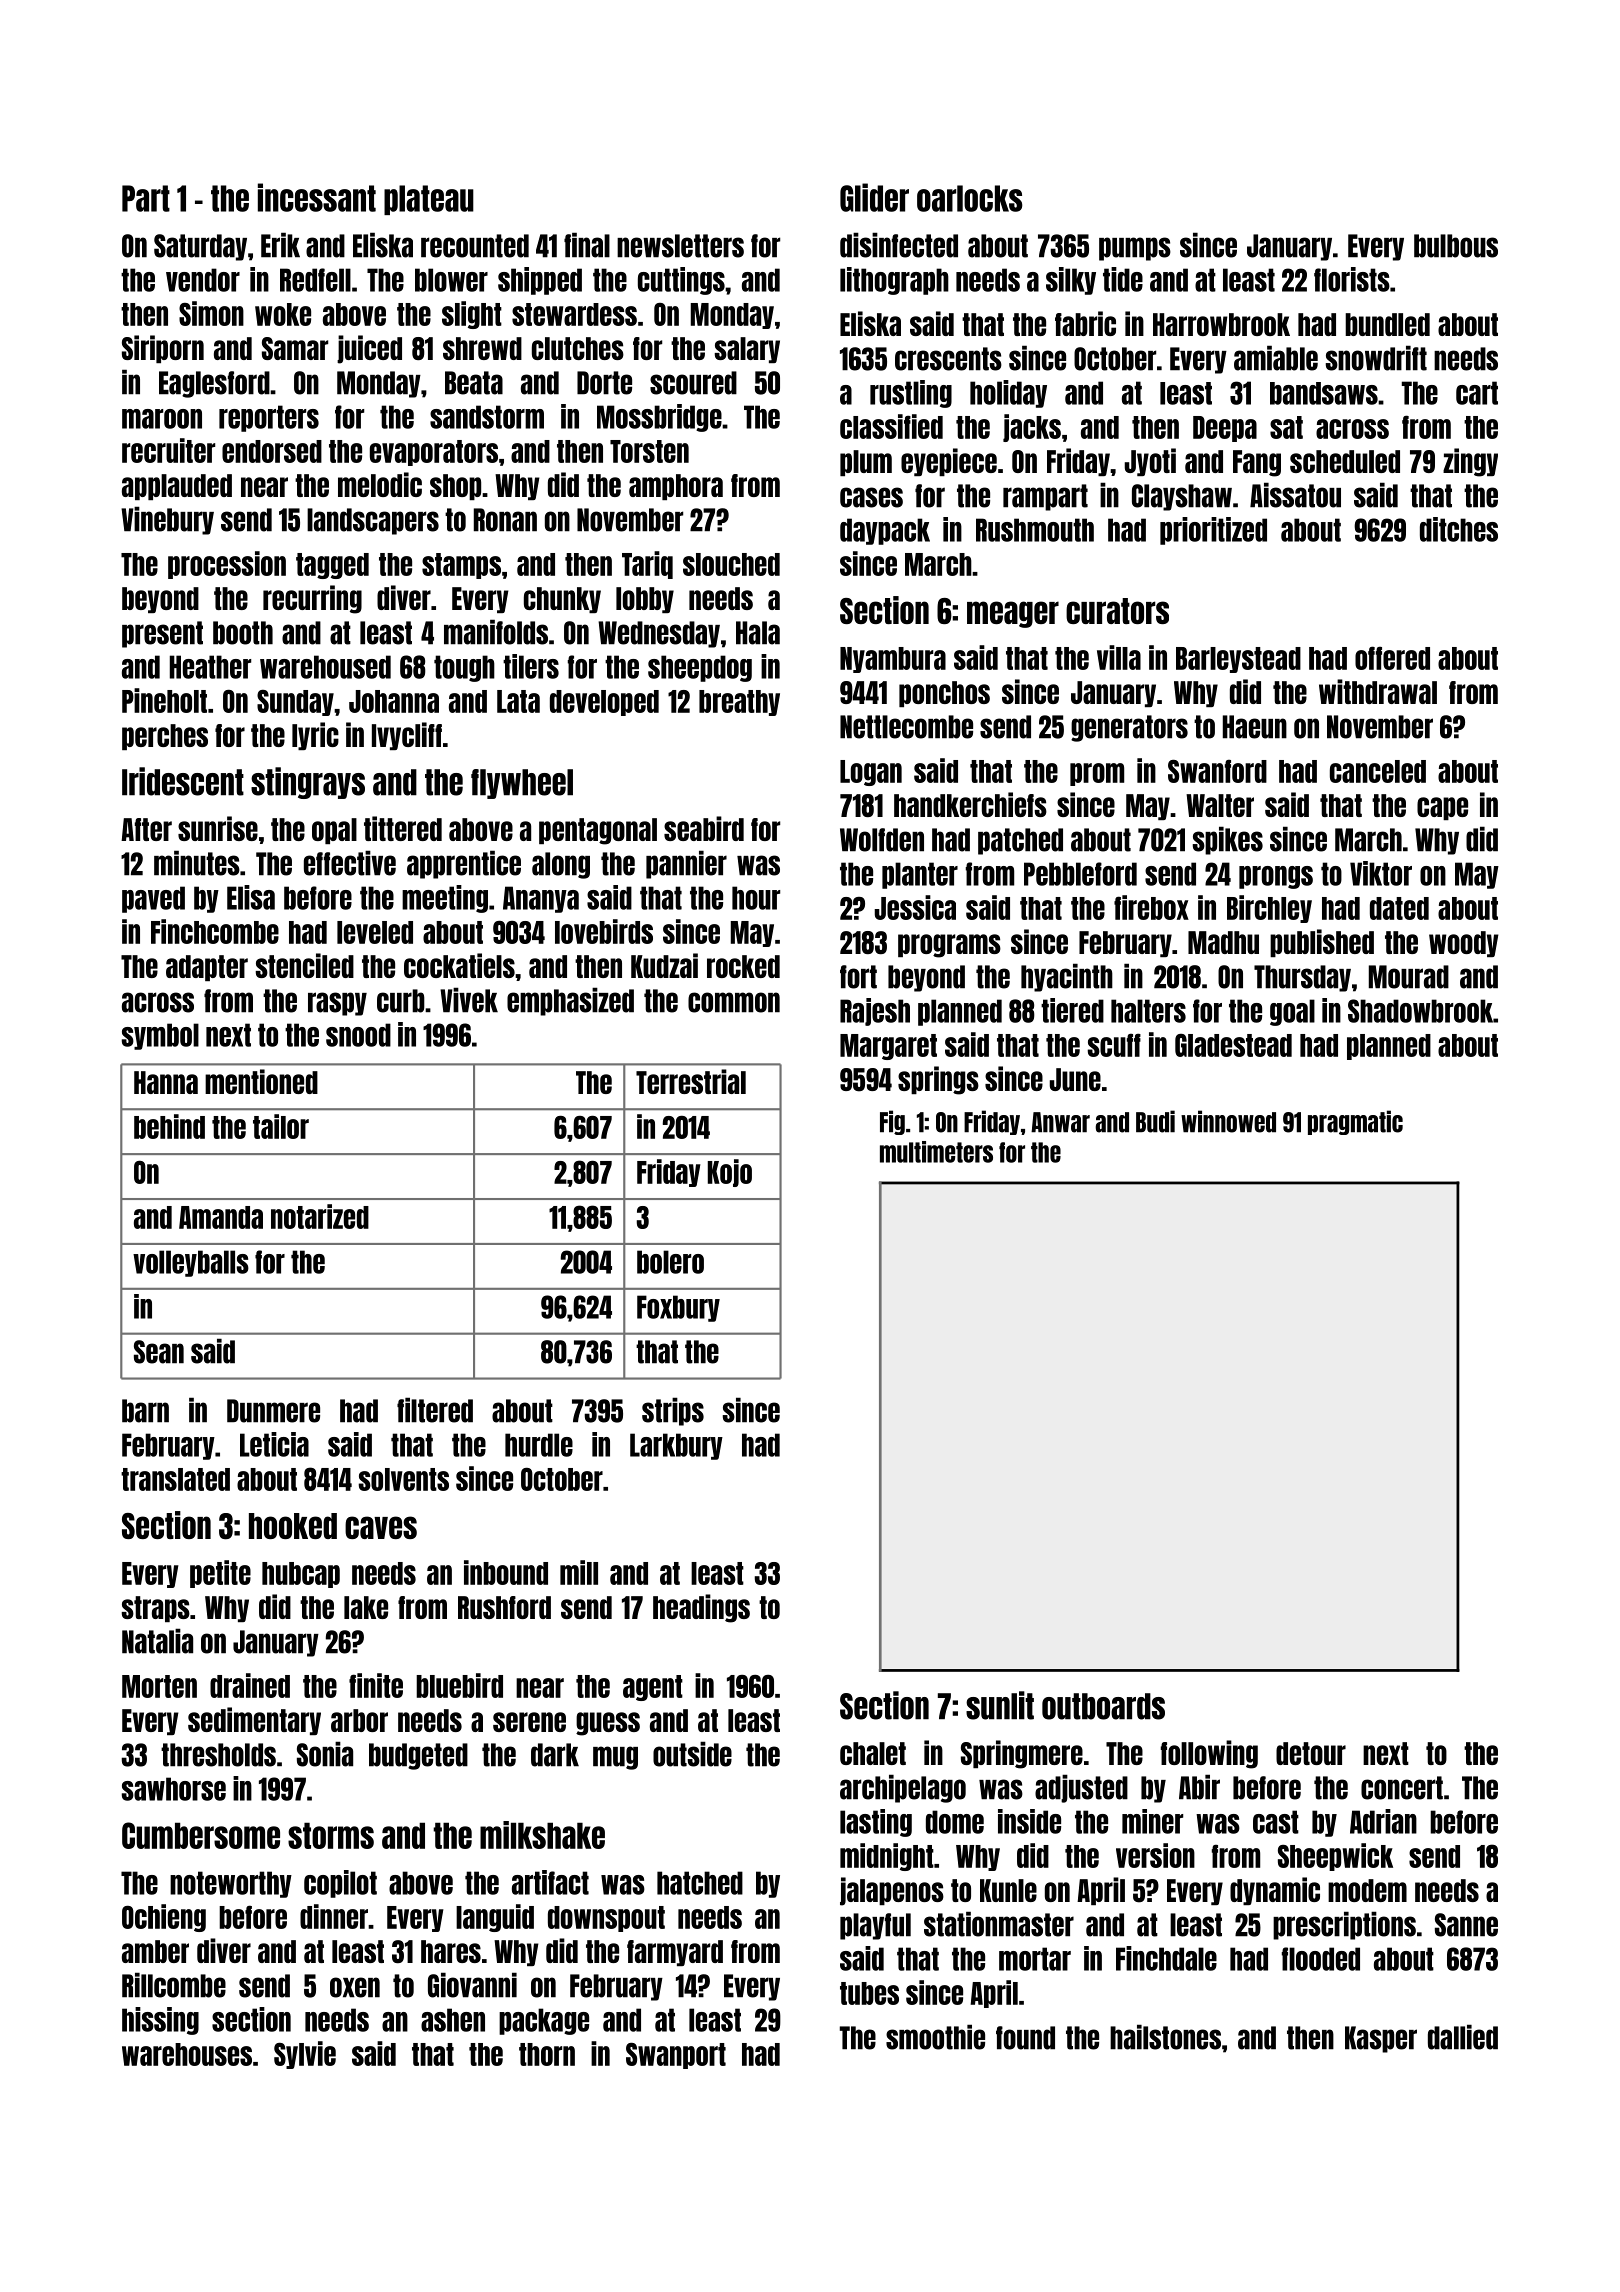 The width and height of the page is (1620, 2292). I want to click on recruiter, so click(168, 450).
